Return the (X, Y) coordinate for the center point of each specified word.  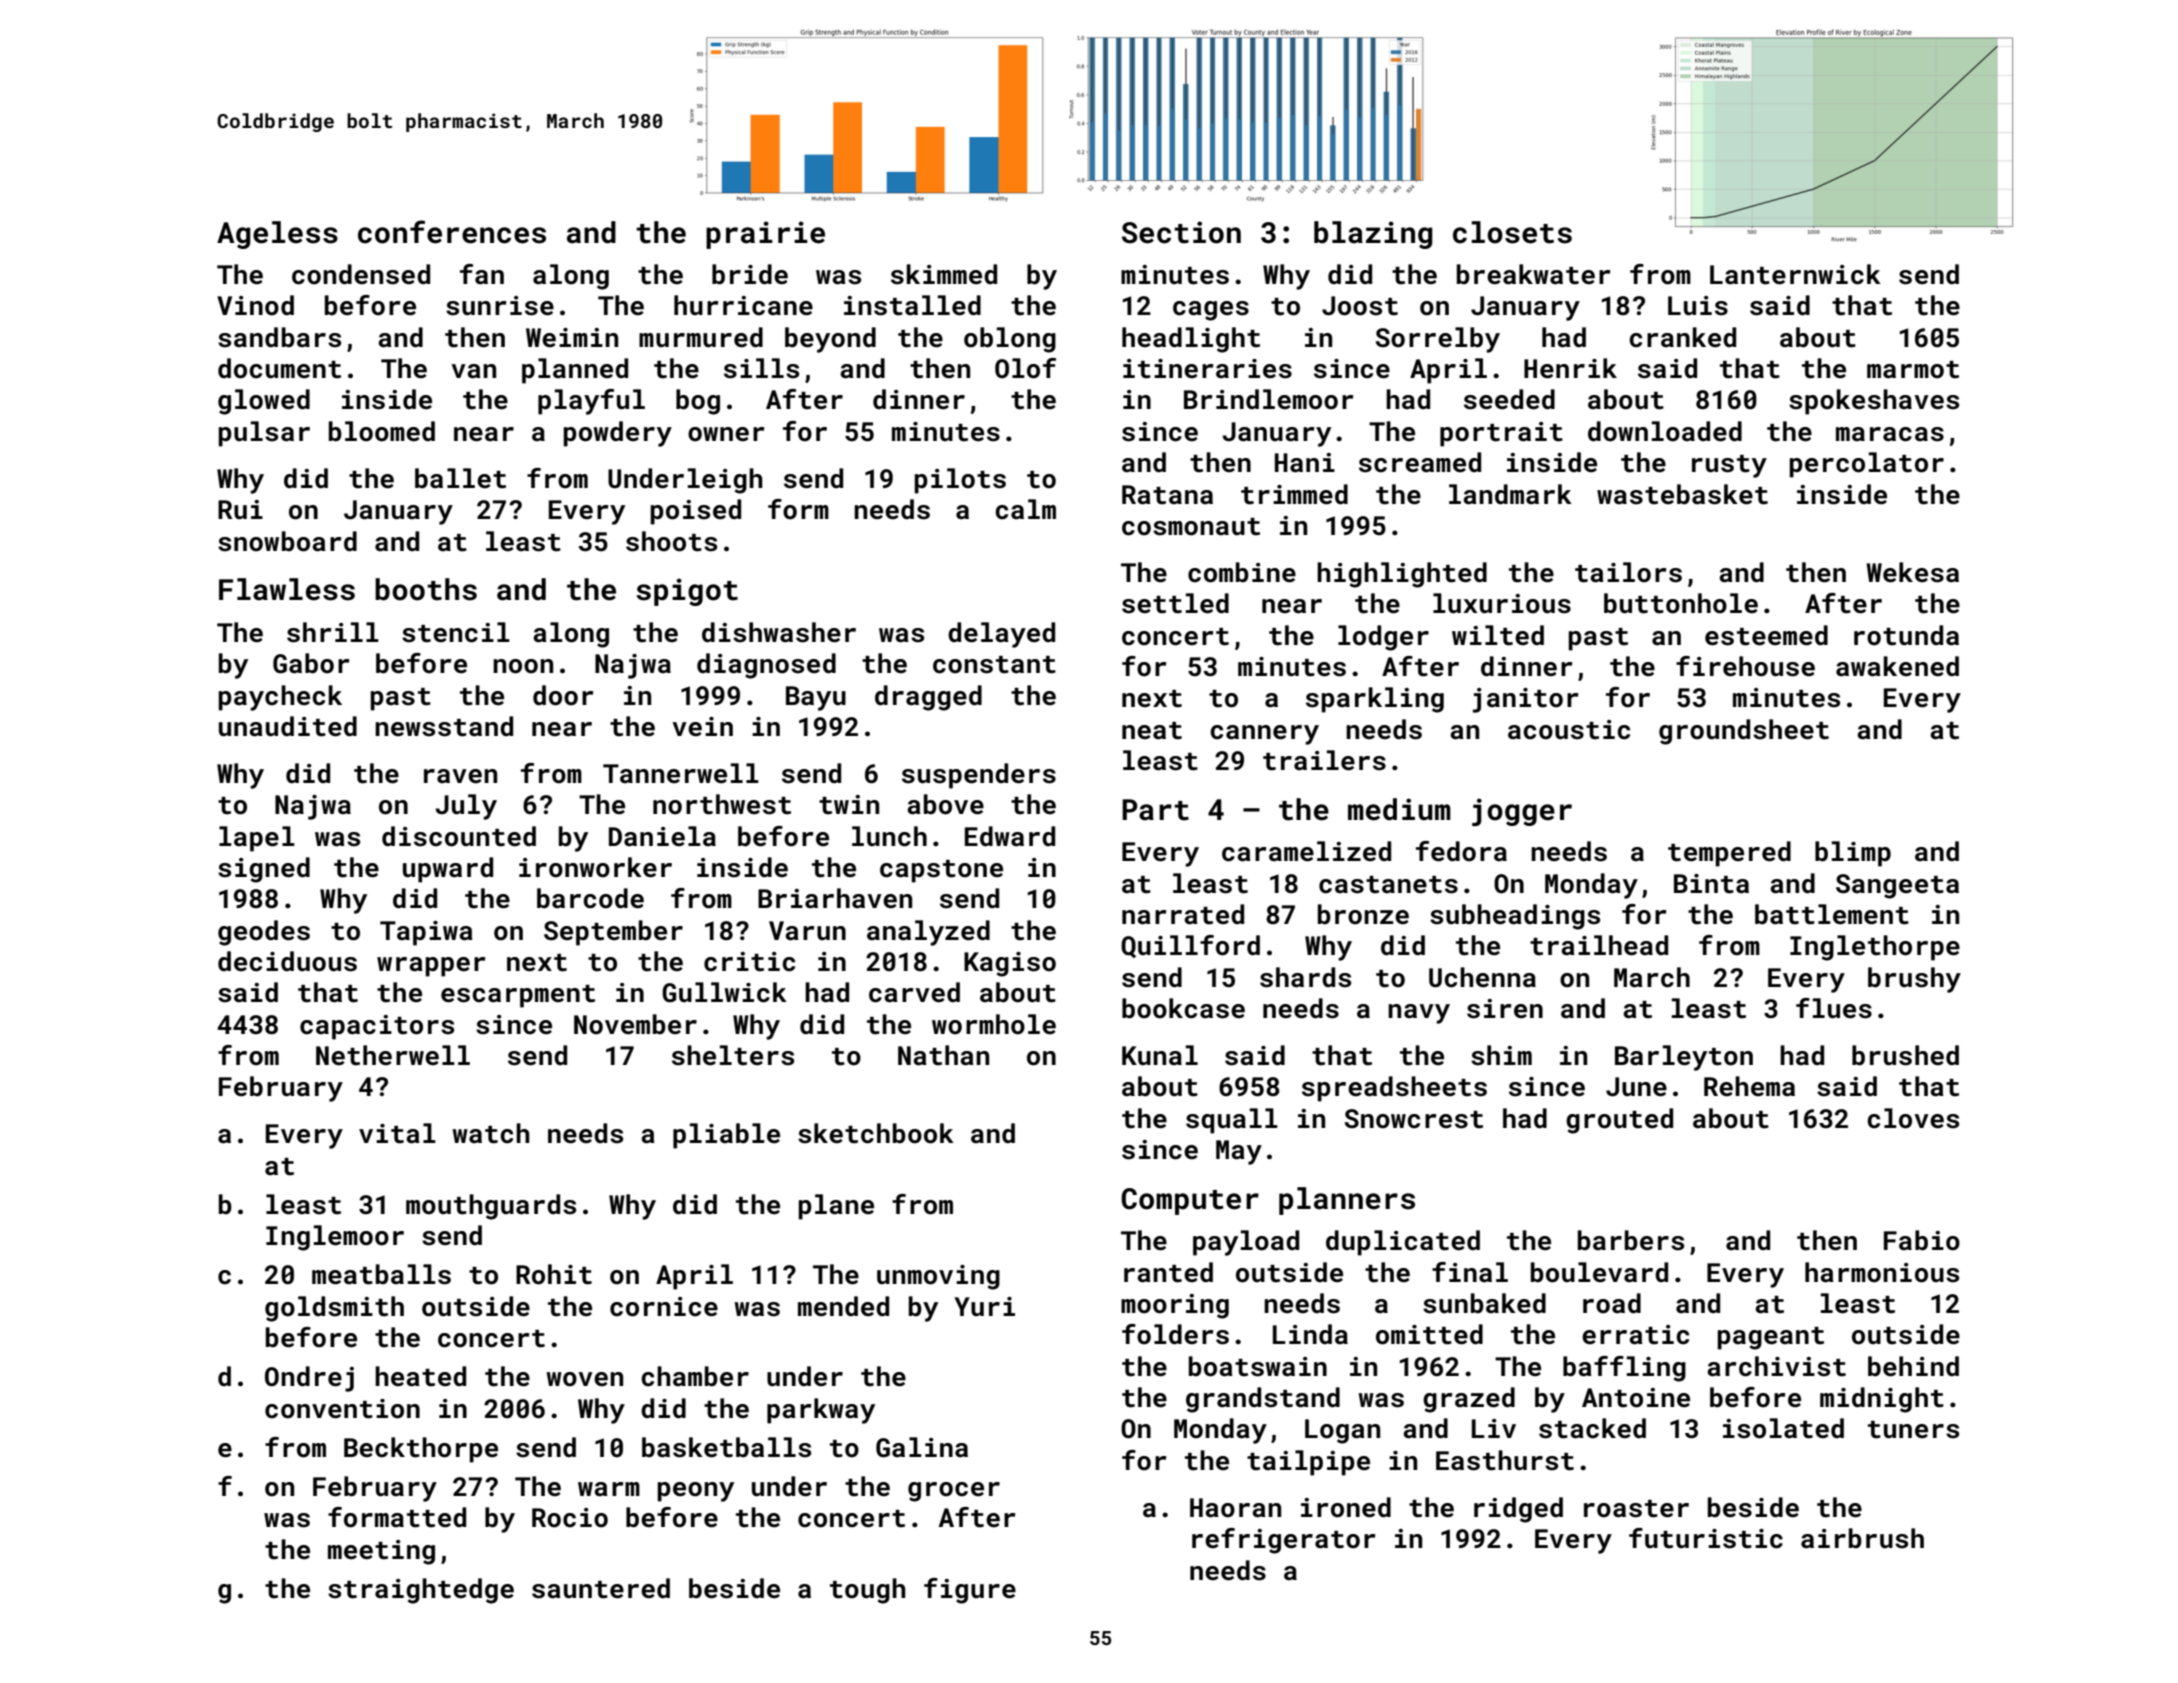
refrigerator (1284, 1541)
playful (591, 402)
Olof (1025, 368)
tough (868, 1591)
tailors (1628, 572)
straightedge (421, 1591)
